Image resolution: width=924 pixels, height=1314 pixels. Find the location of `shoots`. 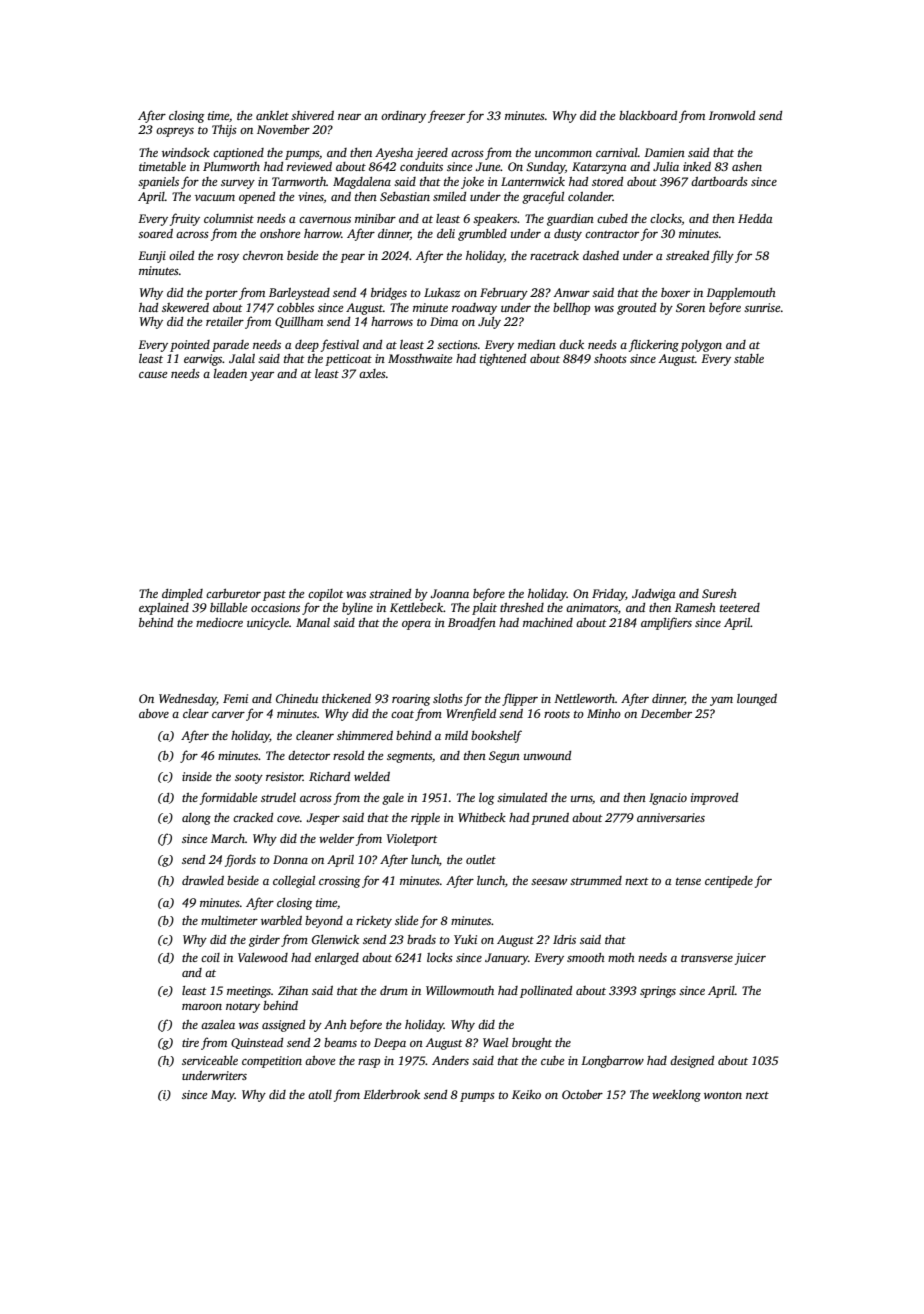

shoots is located at coordinates (610, 358).
